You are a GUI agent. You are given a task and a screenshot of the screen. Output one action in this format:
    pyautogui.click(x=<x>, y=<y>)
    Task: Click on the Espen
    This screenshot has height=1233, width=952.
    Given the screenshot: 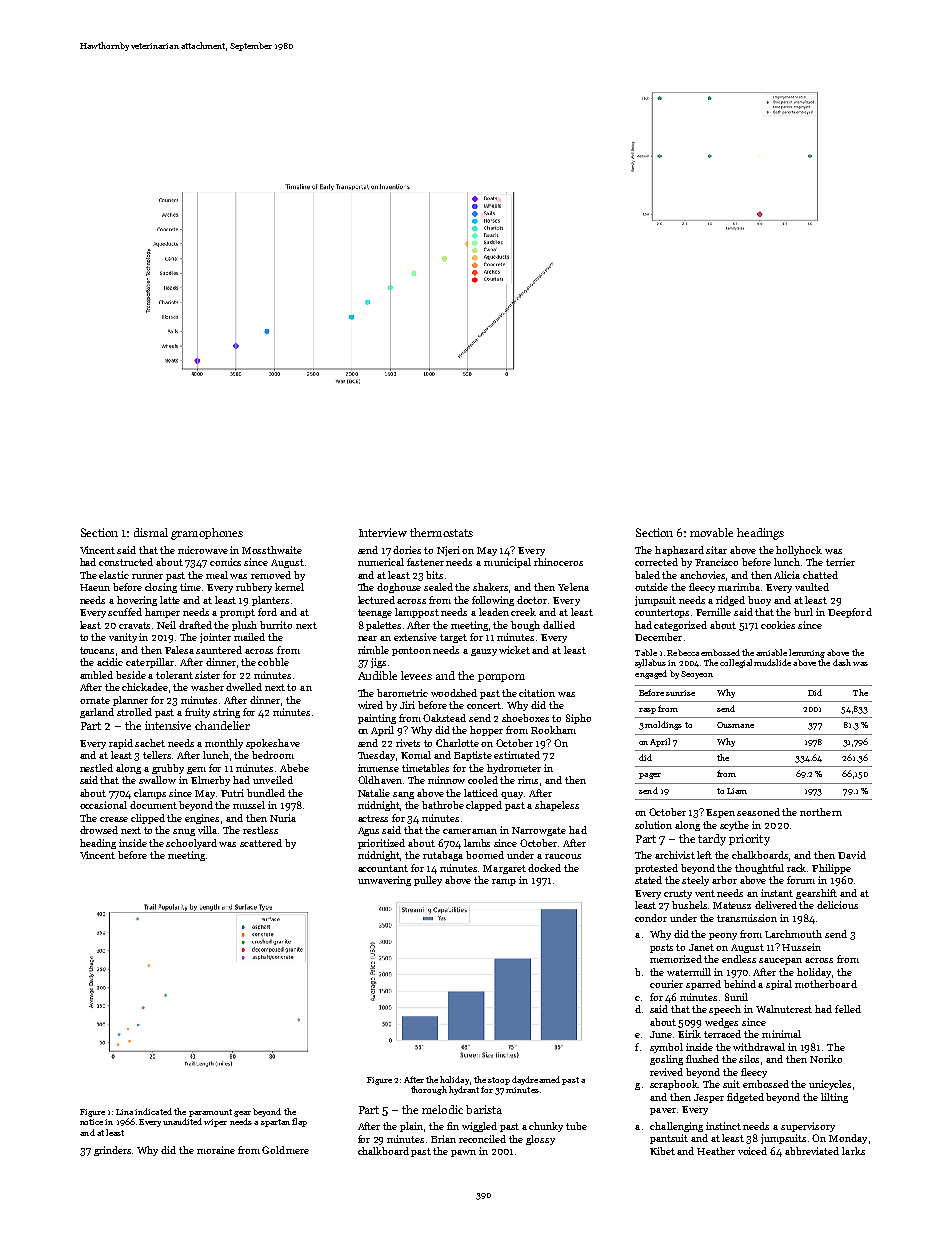 What is the action you would take?
    pyautogui.click(x=720, y=813)
